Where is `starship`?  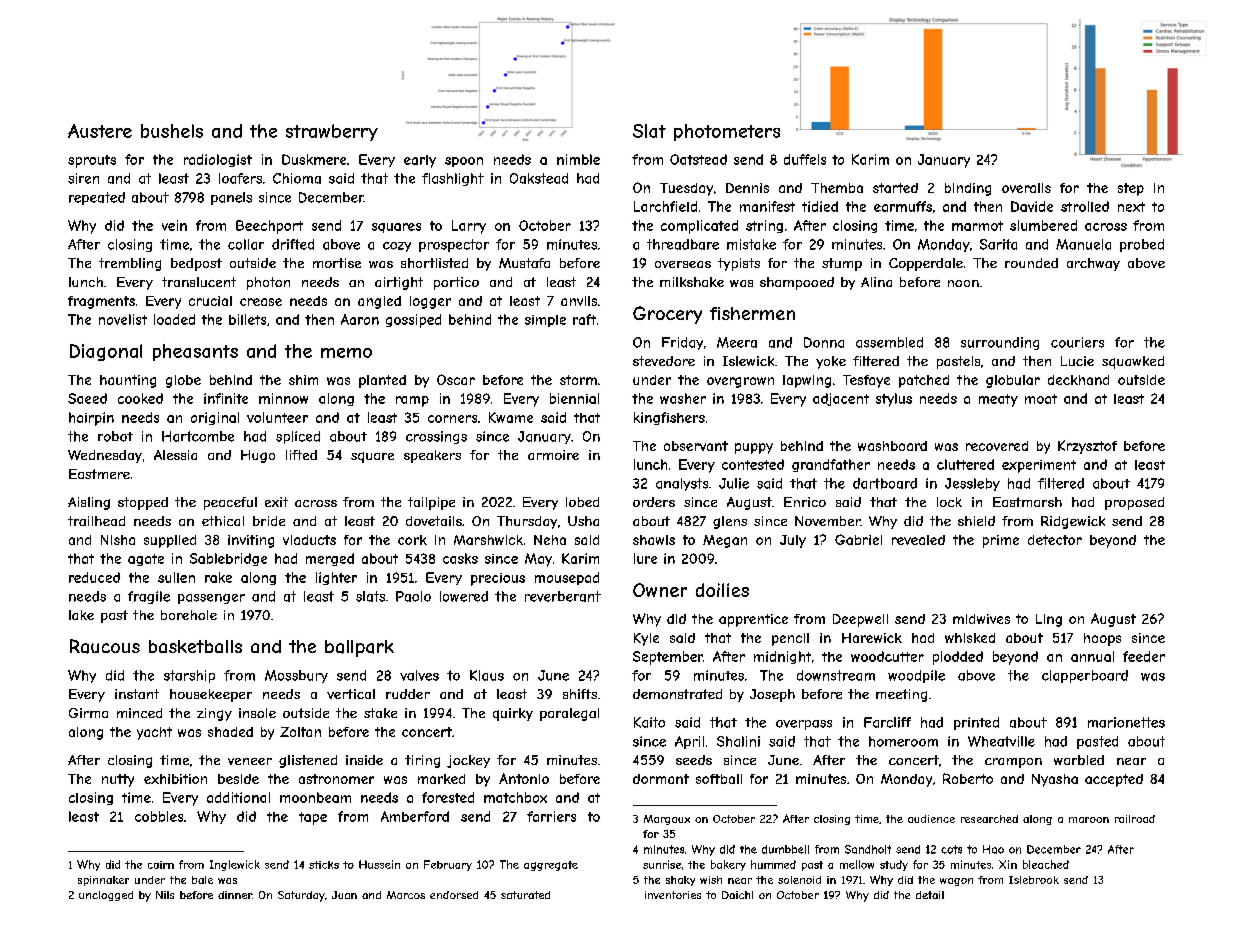 starship is located at coordinates (189, 676).
